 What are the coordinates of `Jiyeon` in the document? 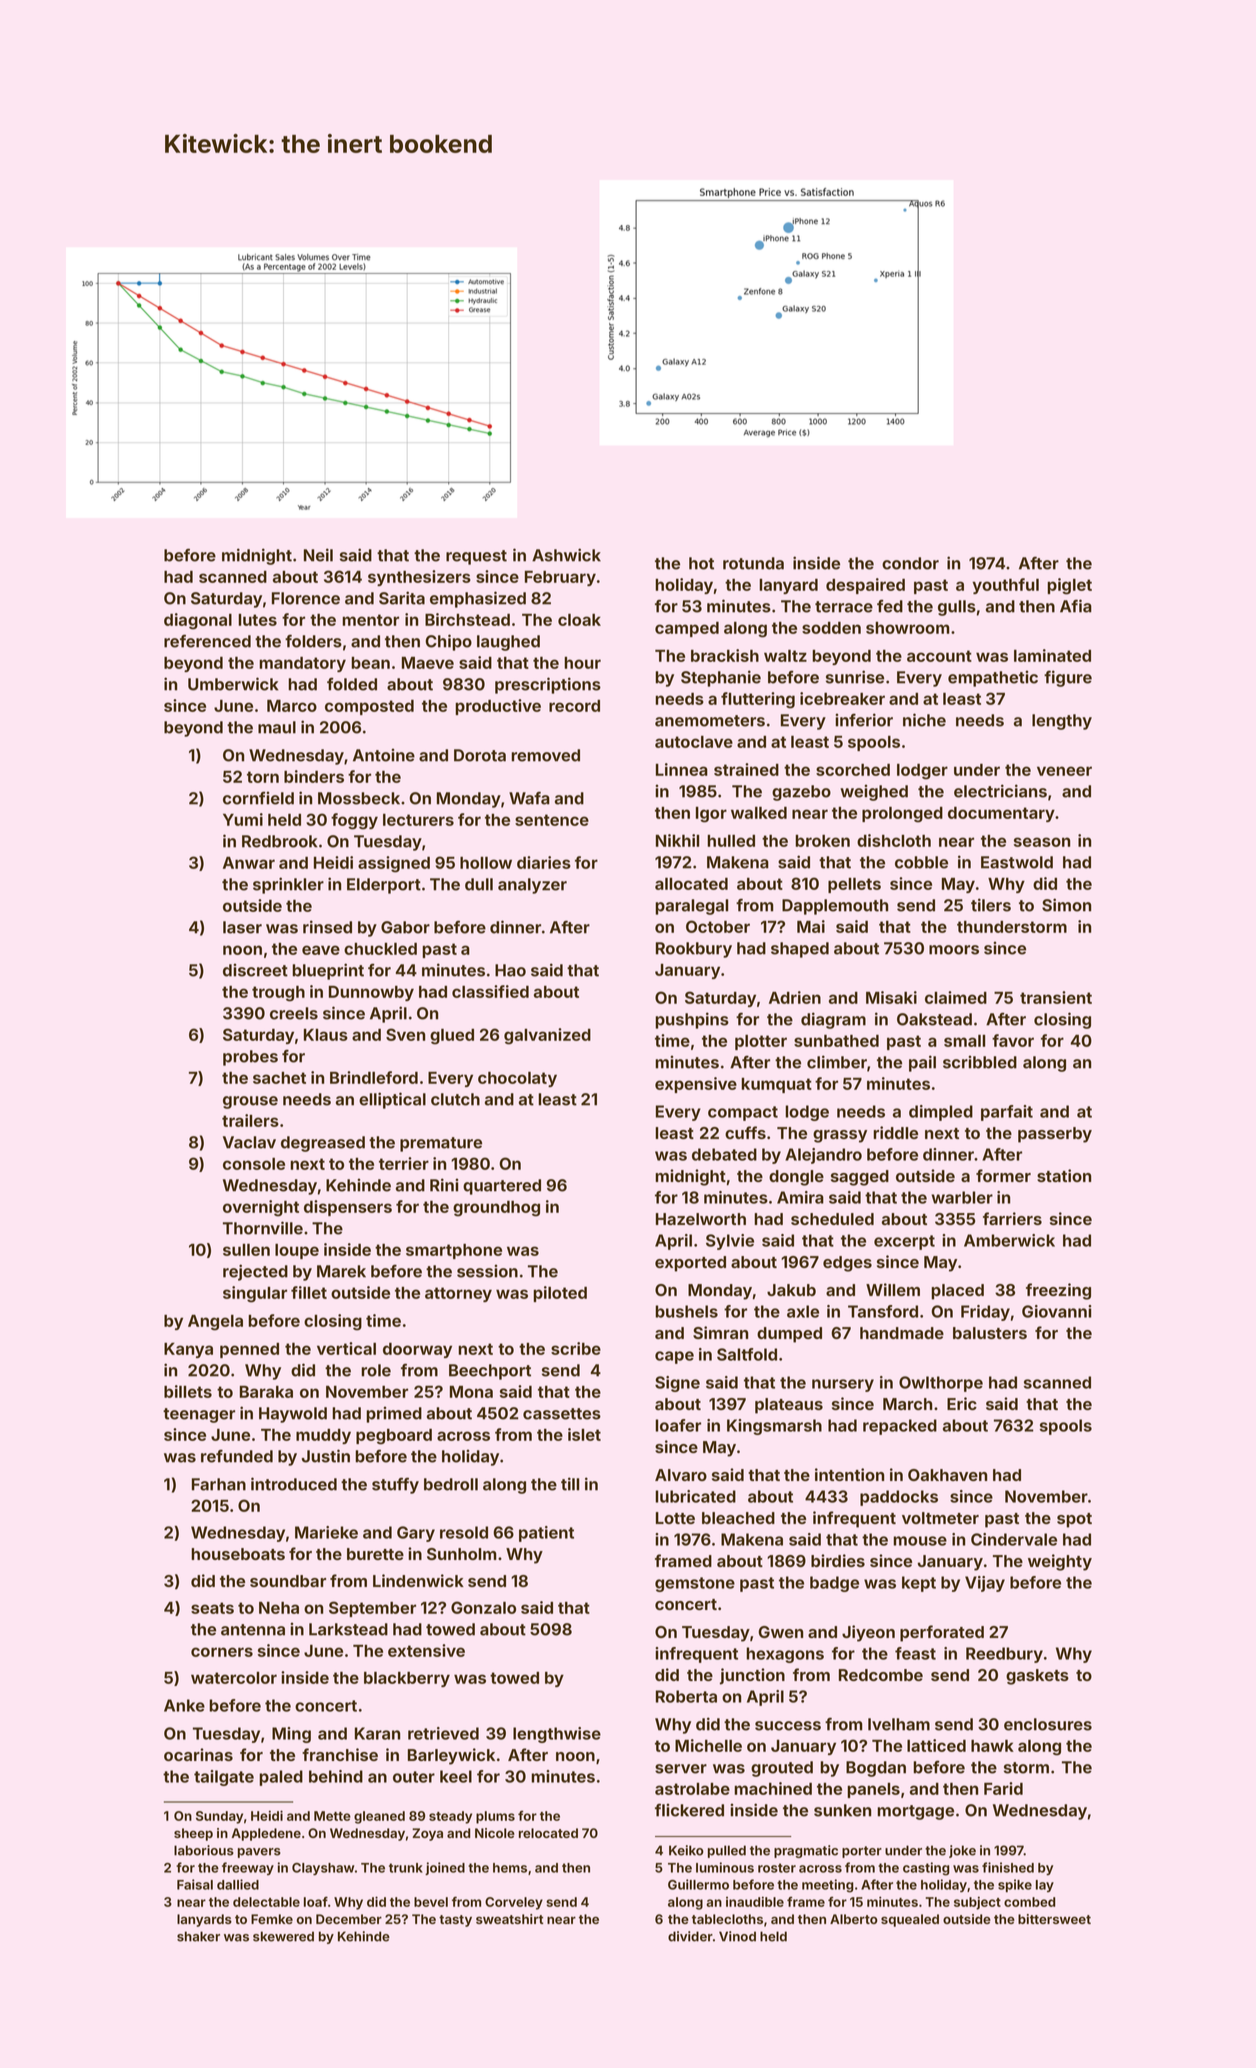 It's located at (868, 1633).
